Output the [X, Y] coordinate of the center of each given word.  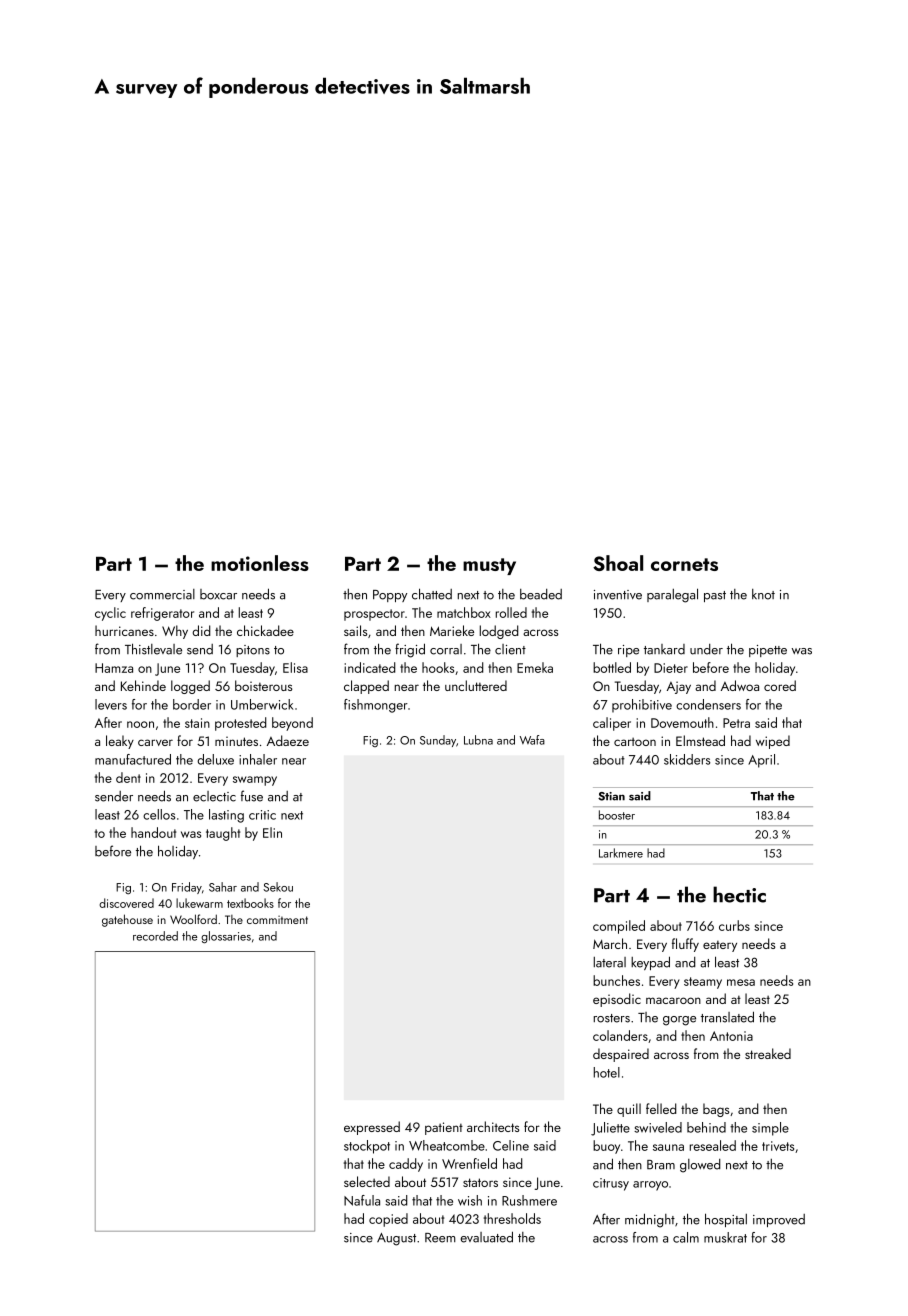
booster [617, 815]
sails [355, 630]
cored [780, 685]
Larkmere [621, 853]
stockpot [367, 1147]
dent [128, 777]
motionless [260, 563]
